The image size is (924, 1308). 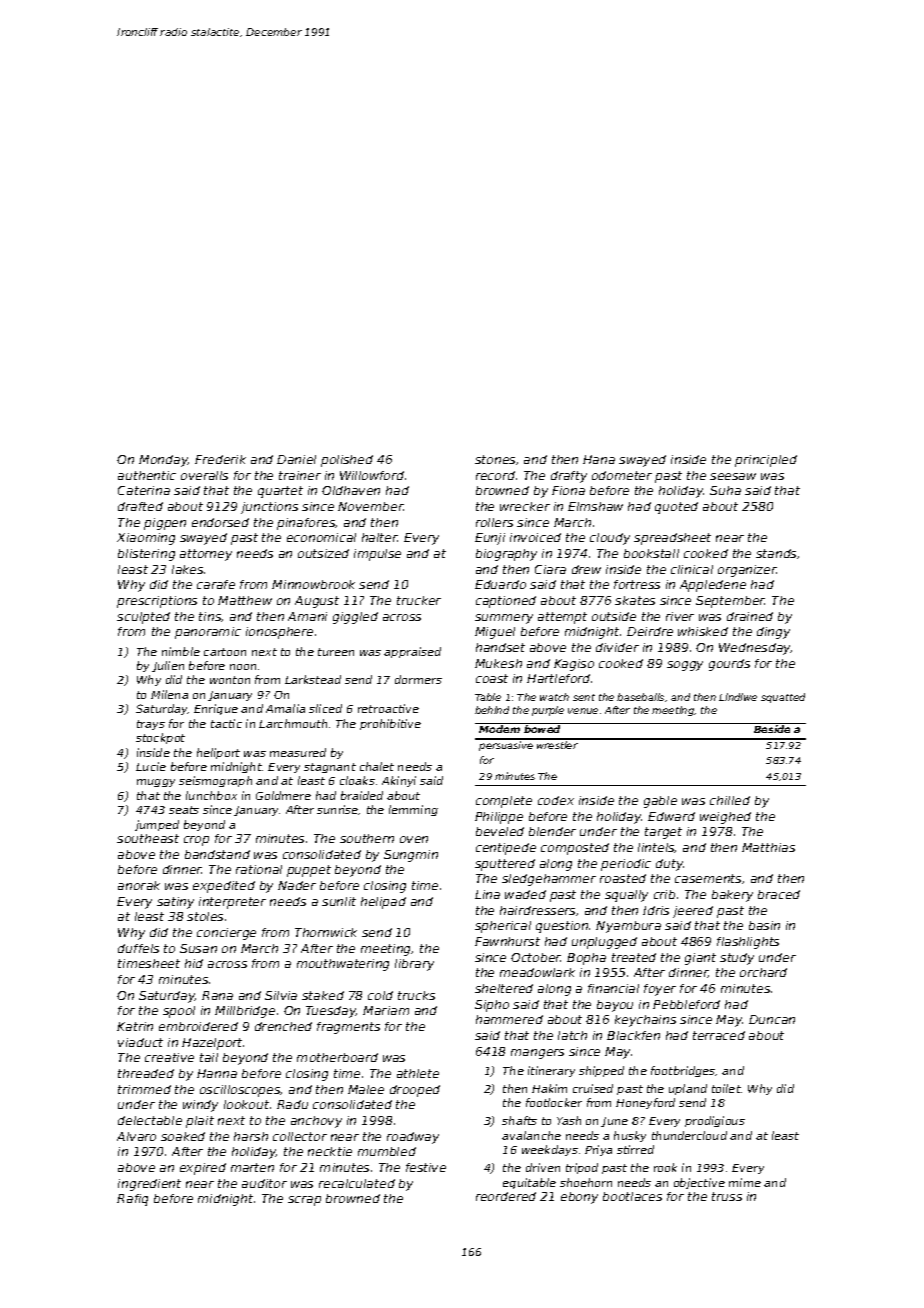 What do you see at coordinates (418, 1073) in the document?
I see `athlete` at bounding box center [418, 1073].
